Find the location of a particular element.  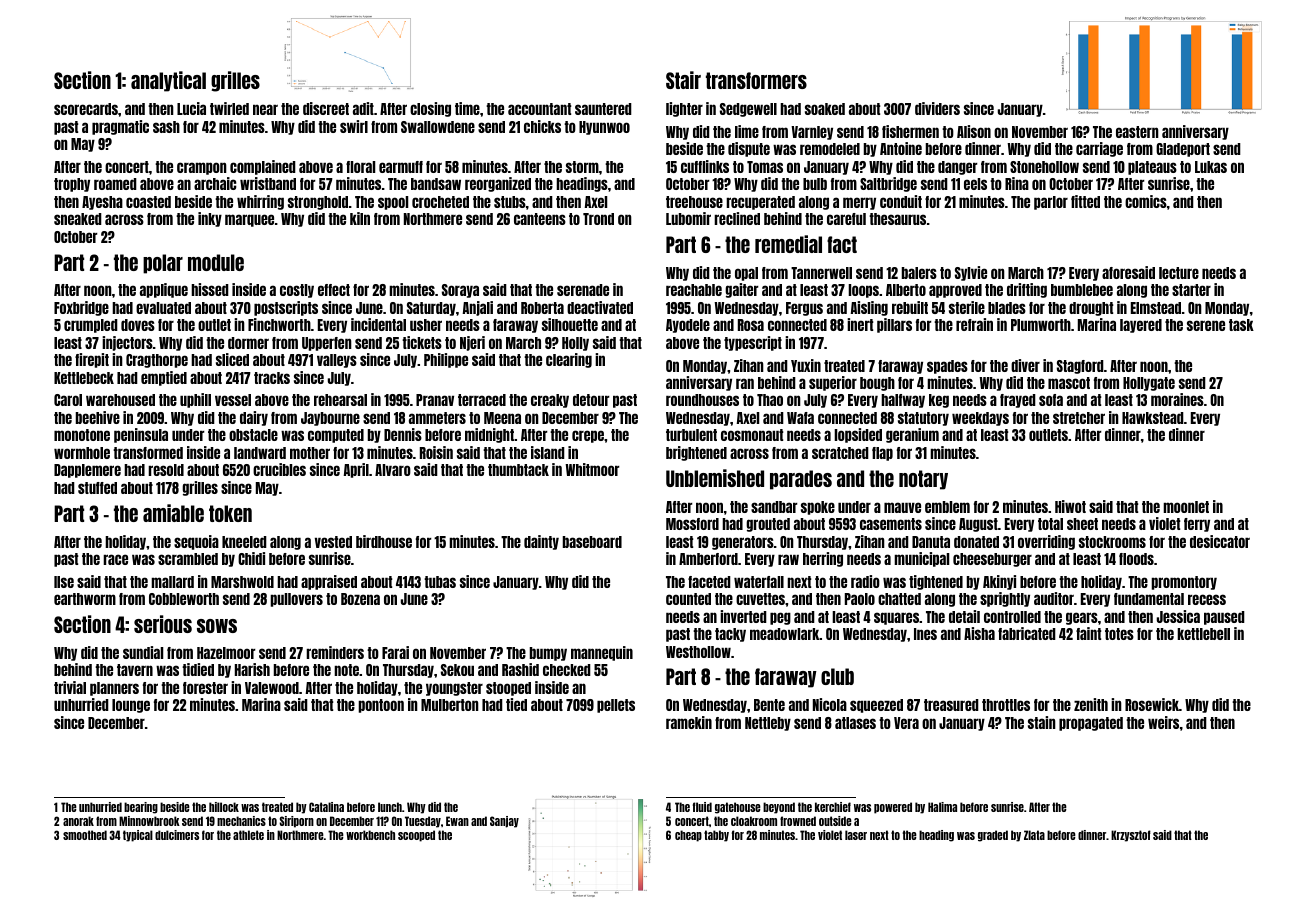

Kettlebeck is located at coordinates (84, 378).
